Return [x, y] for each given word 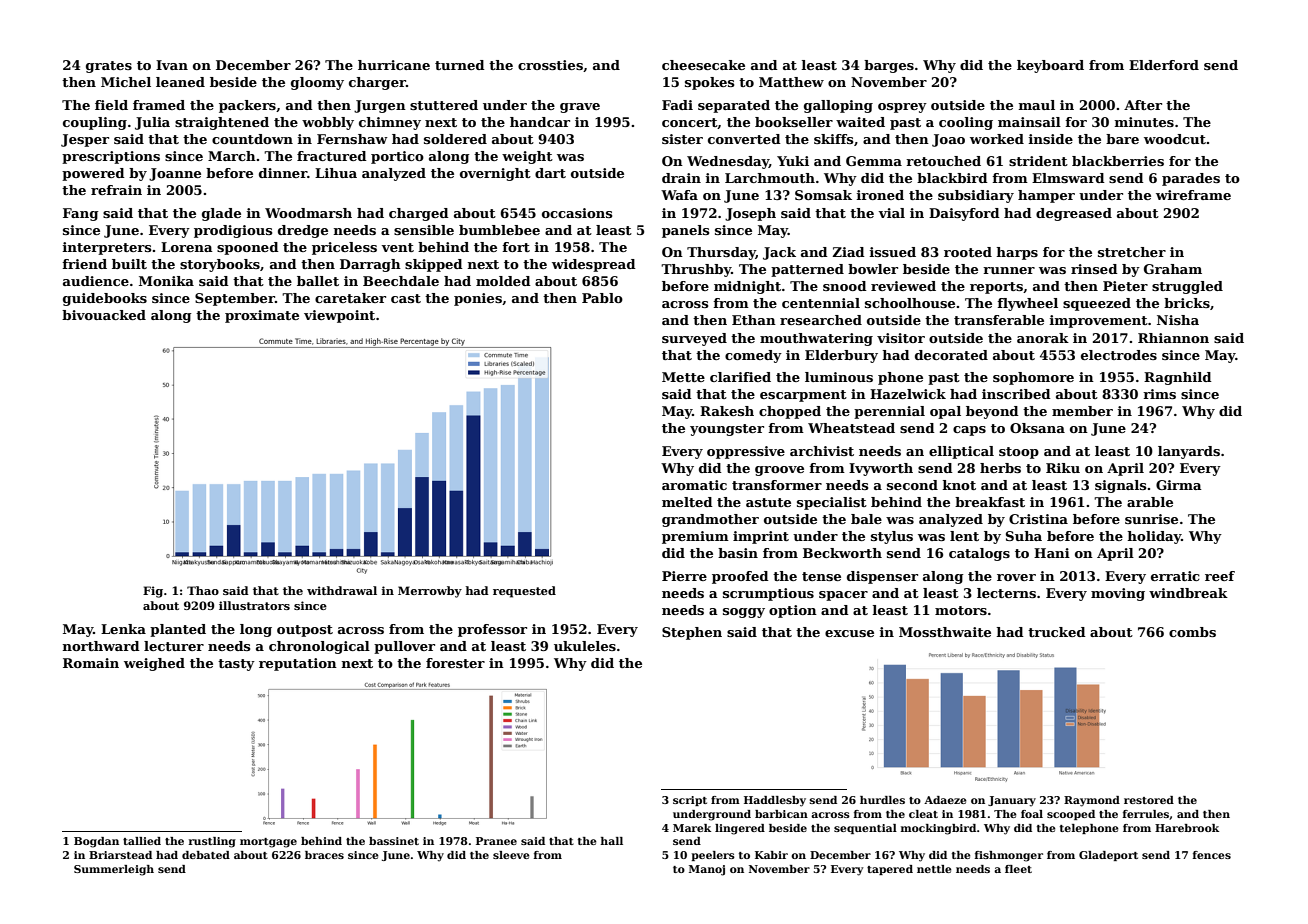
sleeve [511, 855]
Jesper [85, 140]
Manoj [707, 870]
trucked [1057, 632]
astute [768, 502]
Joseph [750, 214]
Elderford [1164, 65]
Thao [203, 590]
